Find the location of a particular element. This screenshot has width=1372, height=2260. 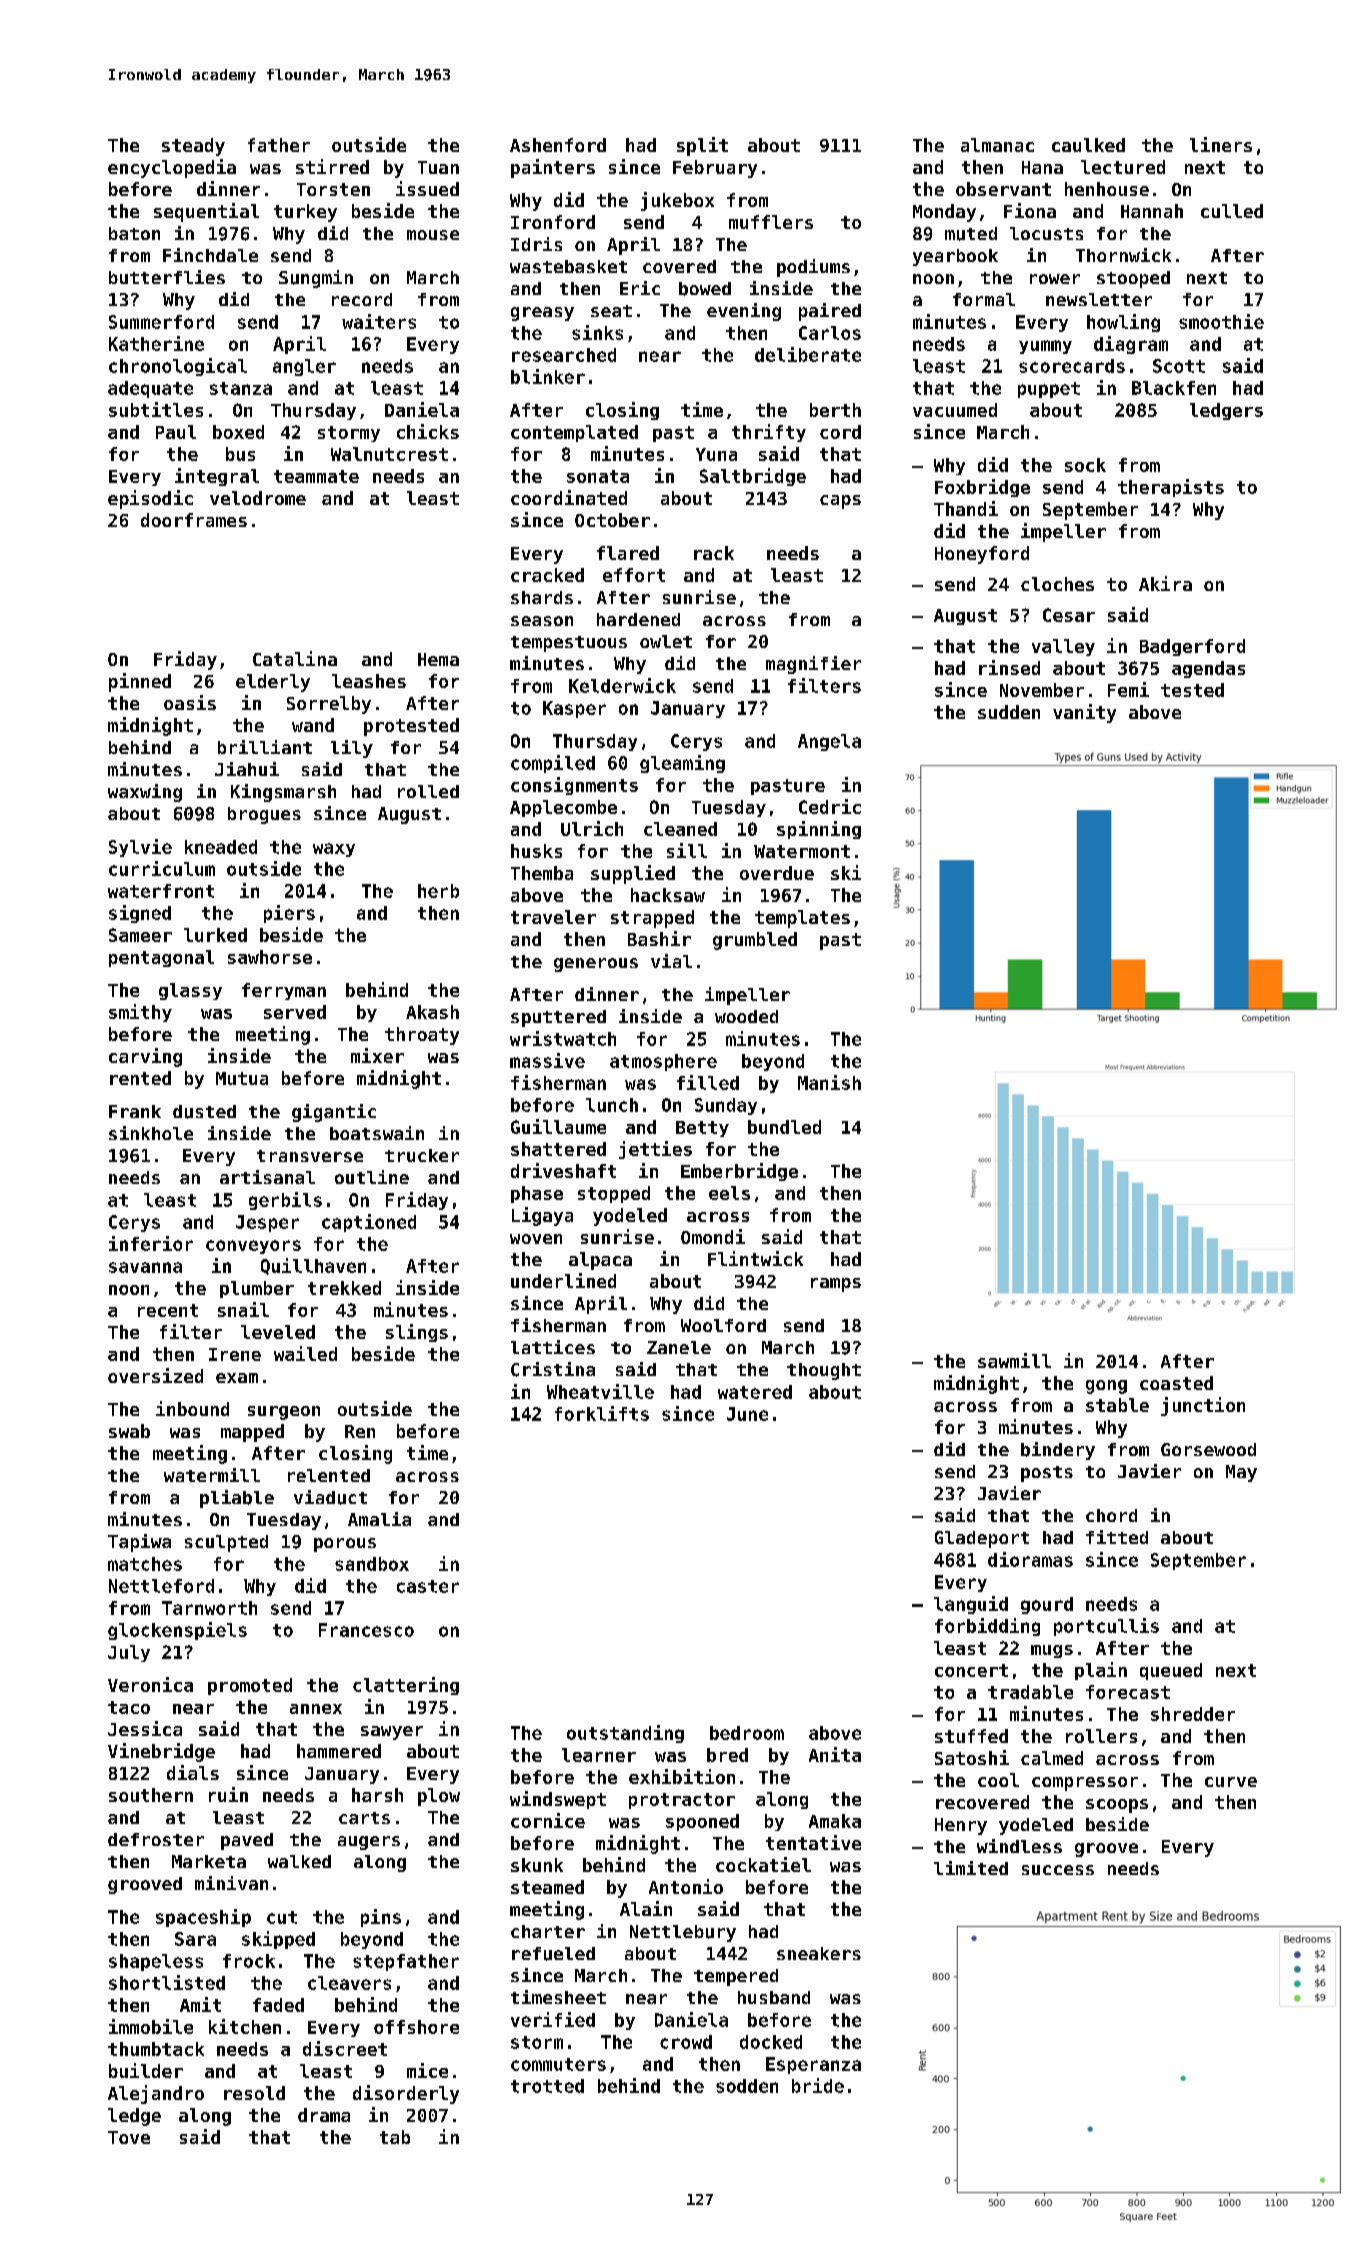

Tove is located at coordinates (129, 2137).
